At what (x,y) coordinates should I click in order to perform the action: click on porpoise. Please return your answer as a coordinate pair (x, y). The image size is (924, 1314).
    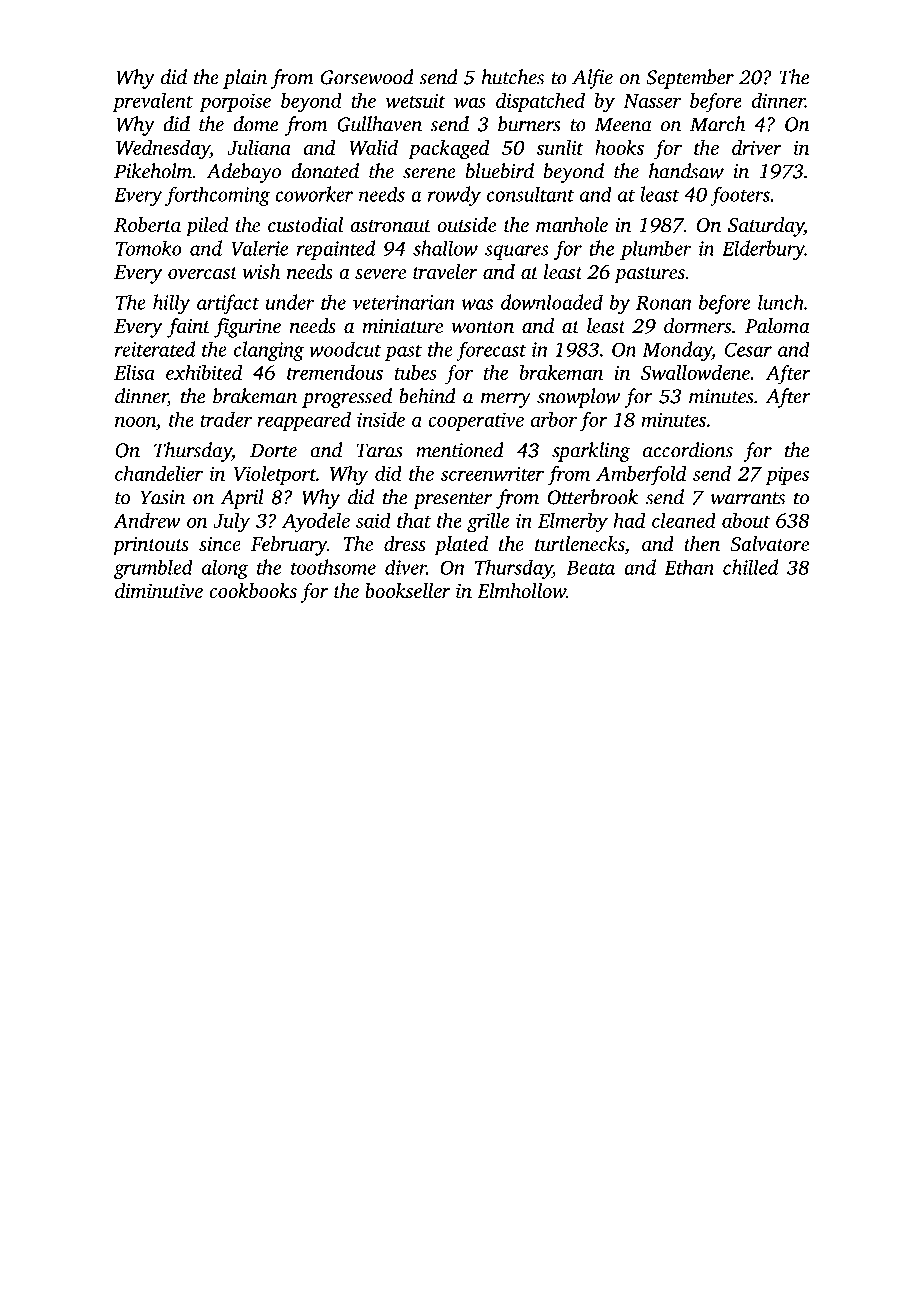
    Looking at the image, I should click on (235, 102).
